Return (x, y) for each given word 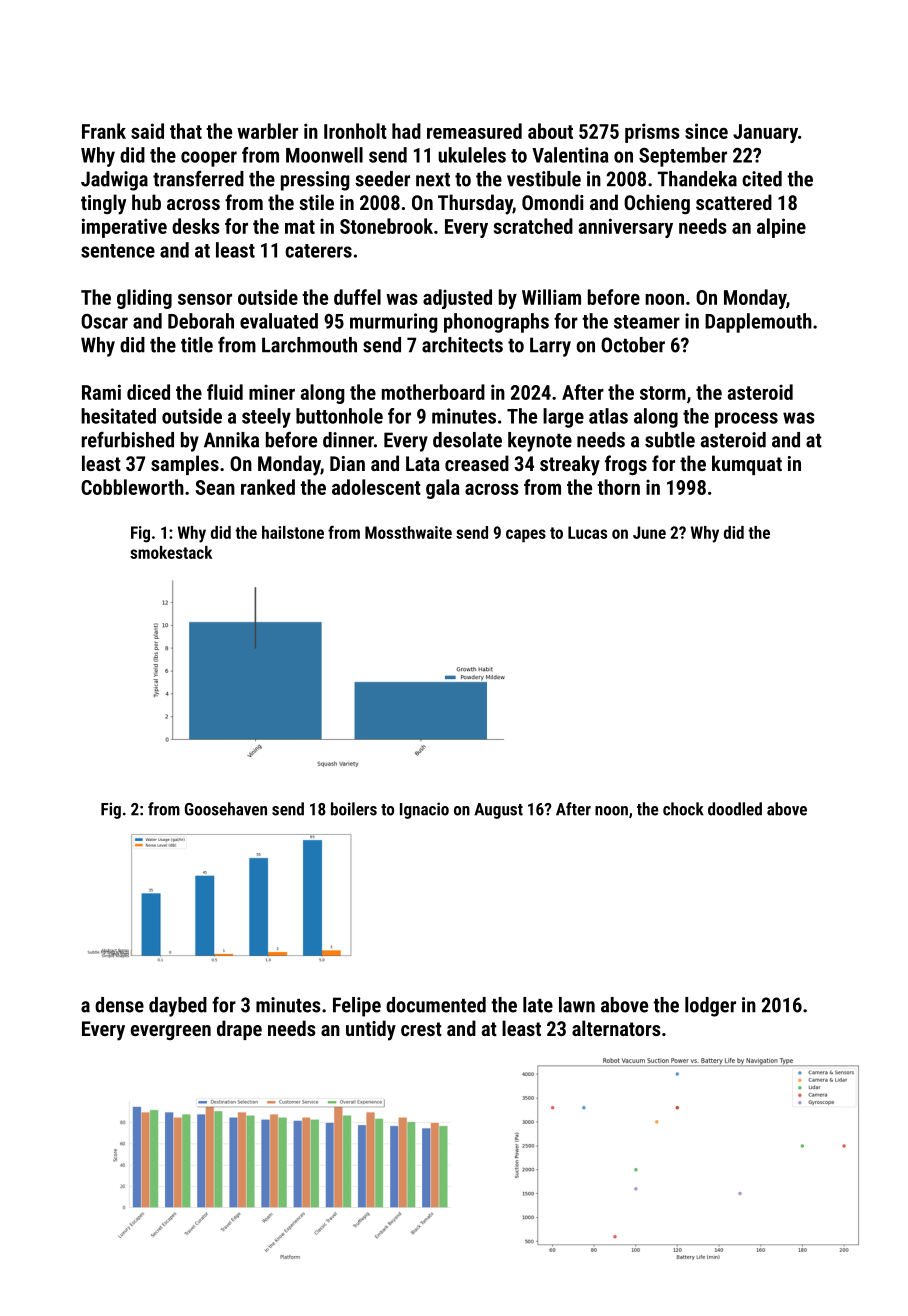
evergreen (171, 1032)
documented (436, 1005)
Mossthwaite (408, 532)
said (147, 131)
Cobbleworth (132, 487)
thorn (618, 487)
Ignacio (424, 810)
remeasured (474, 131)
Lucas (587, 532)
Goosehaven (226, 809)
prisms (652, 133)
